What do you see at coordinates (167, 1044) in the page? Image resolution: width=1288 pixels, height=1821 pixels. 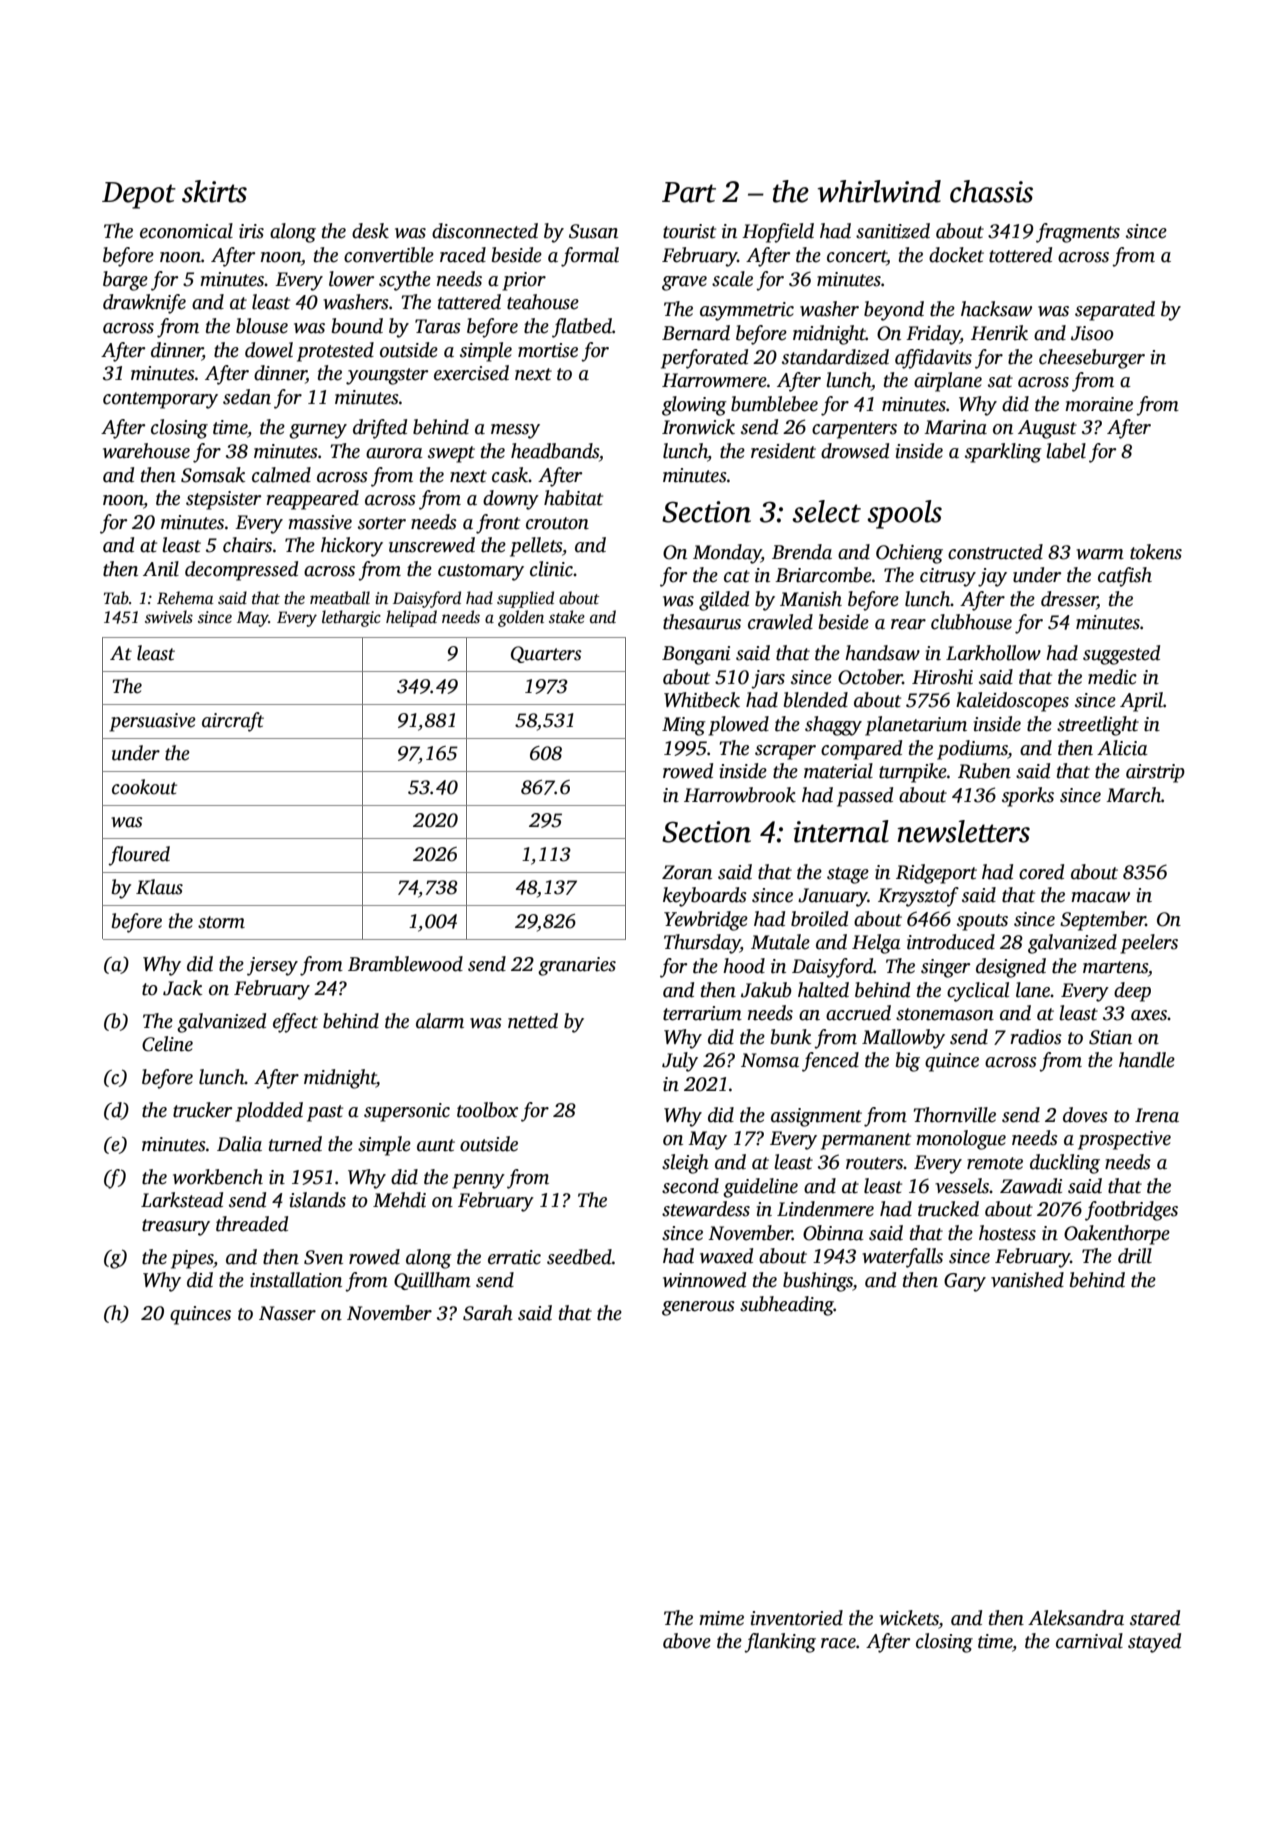 I see `Celine` at bounding box center [167, 1044].
